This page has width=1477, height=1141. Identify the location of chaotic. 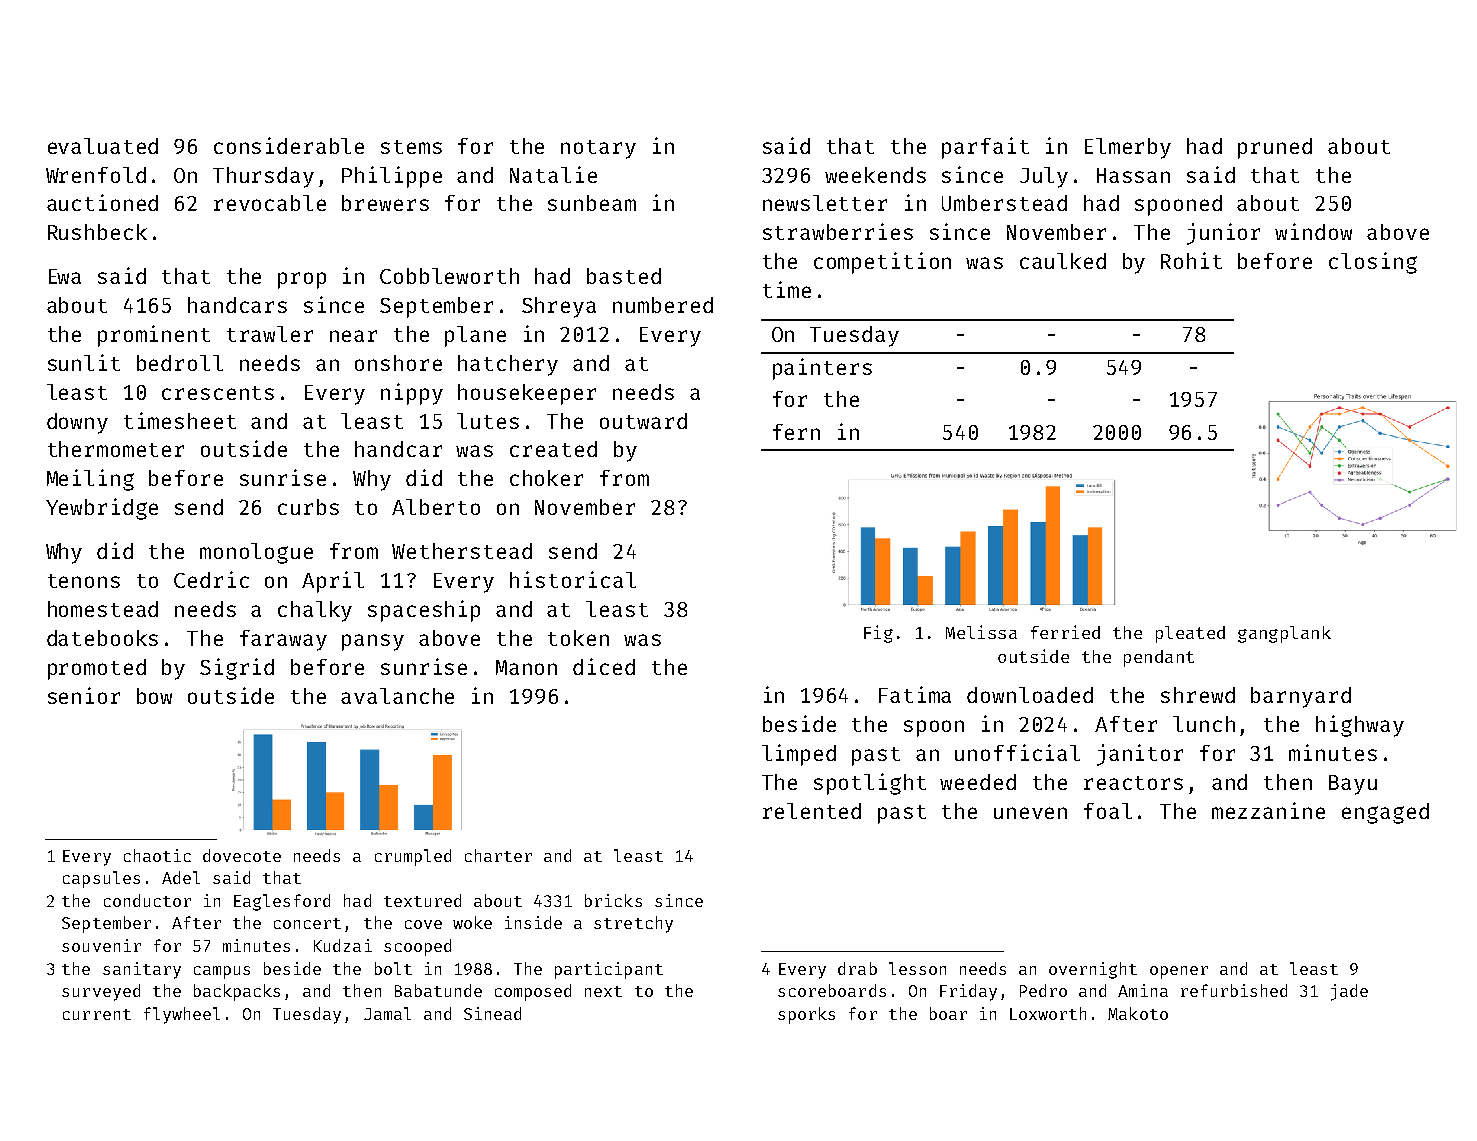
(157, 855).
